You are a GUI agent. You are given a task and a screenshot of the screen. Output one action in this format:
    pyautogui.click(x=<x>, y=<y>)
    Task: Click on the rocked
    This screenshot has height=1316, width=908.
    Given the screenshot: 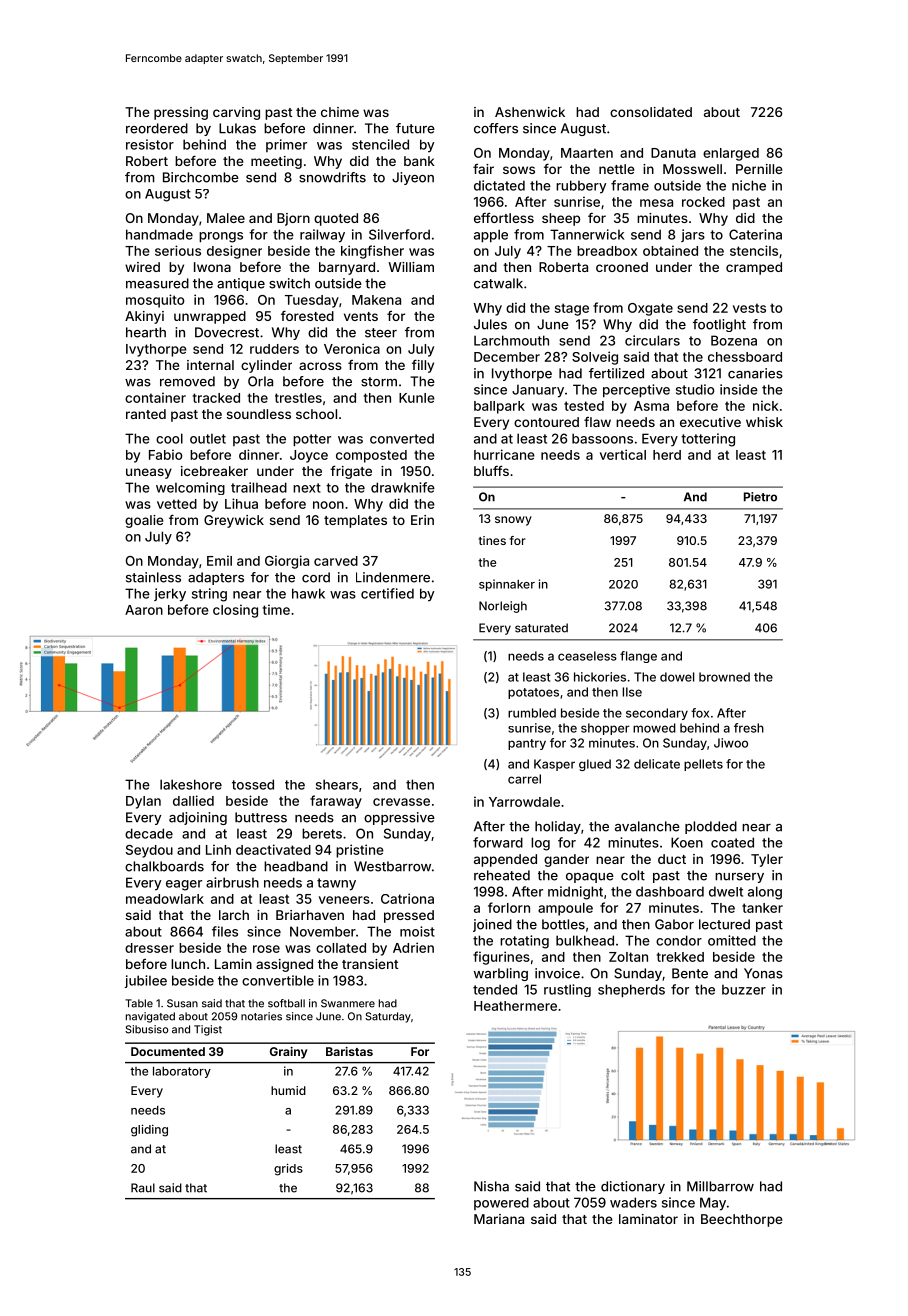 What is the action you would take?
    pyautogui.click(x=703, y=202)
